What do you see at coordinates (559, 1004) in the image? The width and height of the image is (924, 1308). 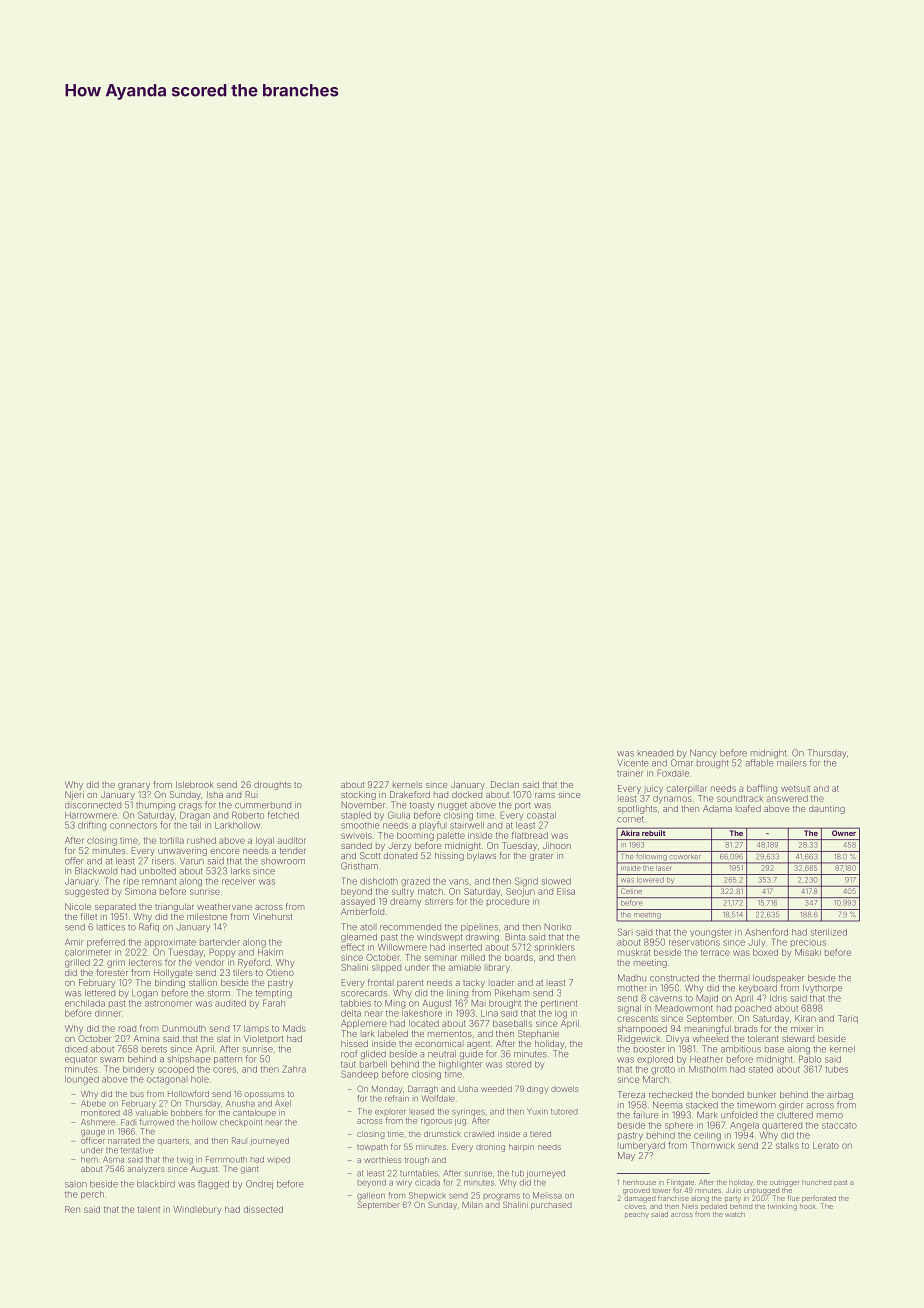 I see `pertinent` at bounding box center [559, 1004].
